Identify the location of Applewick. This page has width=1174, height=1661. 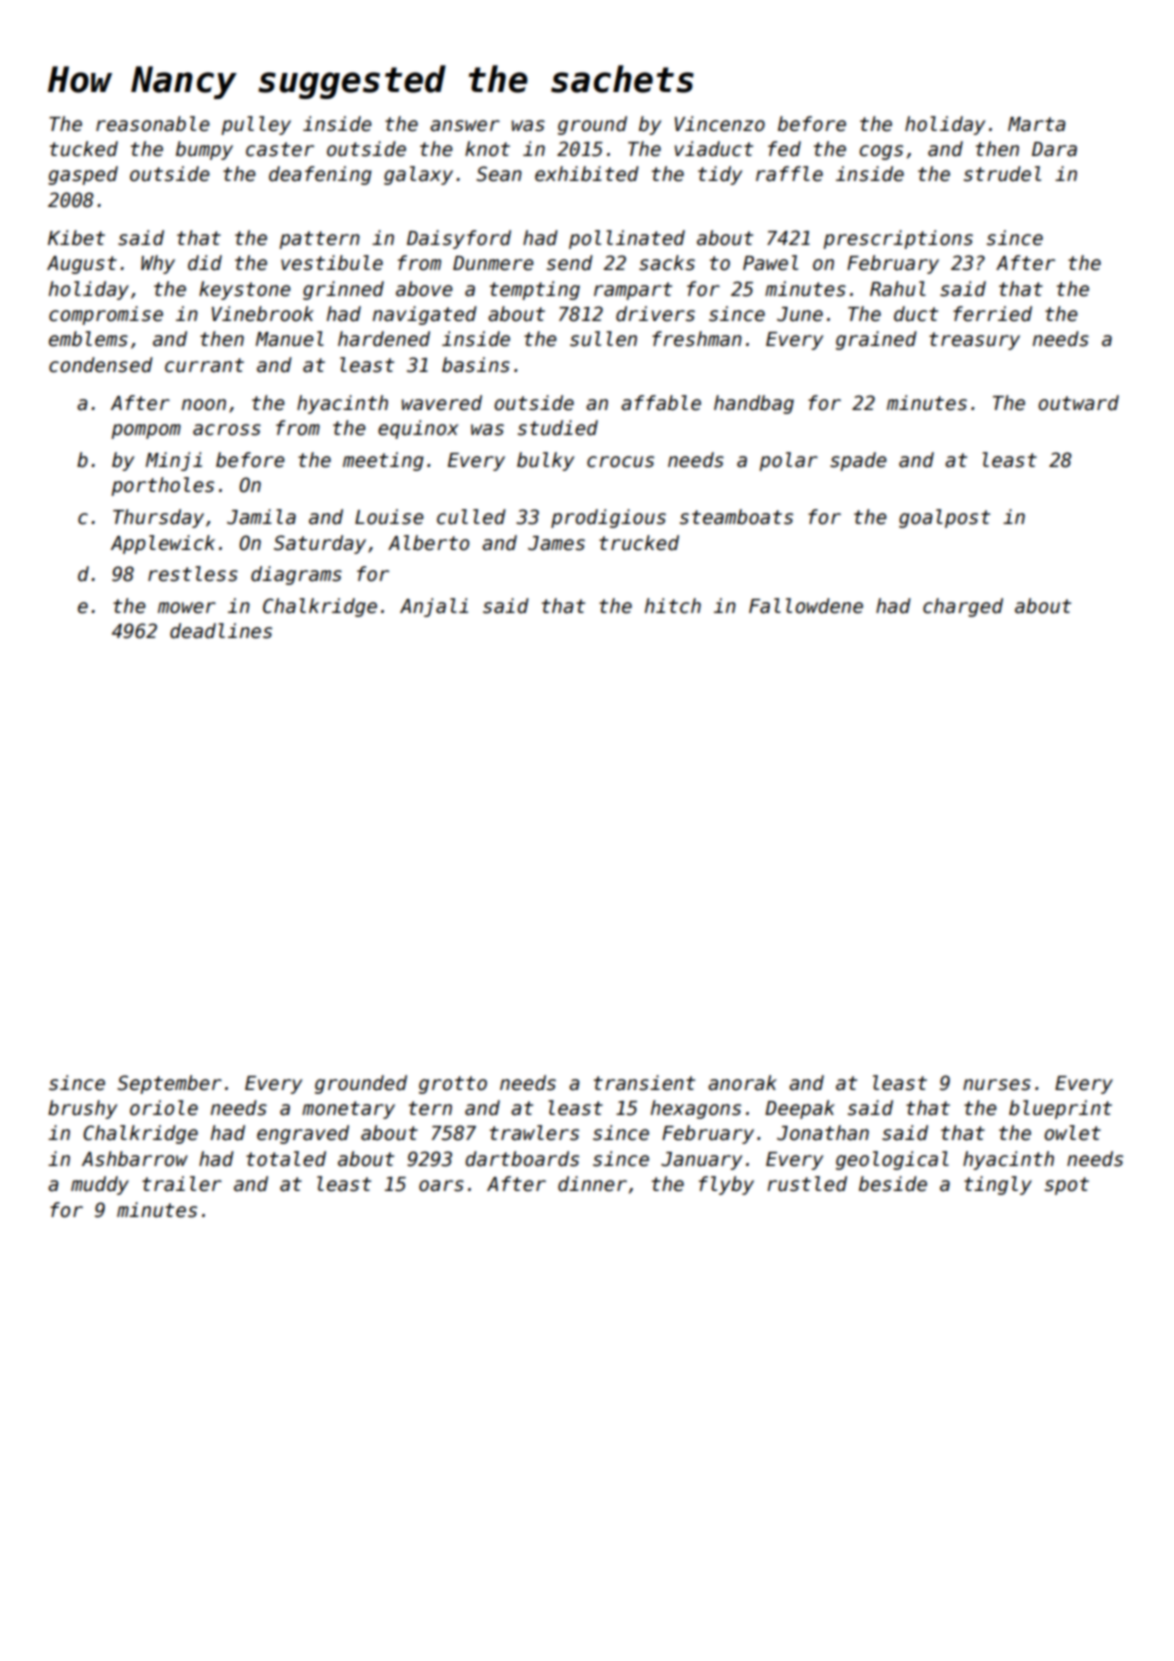
(163, 544).
